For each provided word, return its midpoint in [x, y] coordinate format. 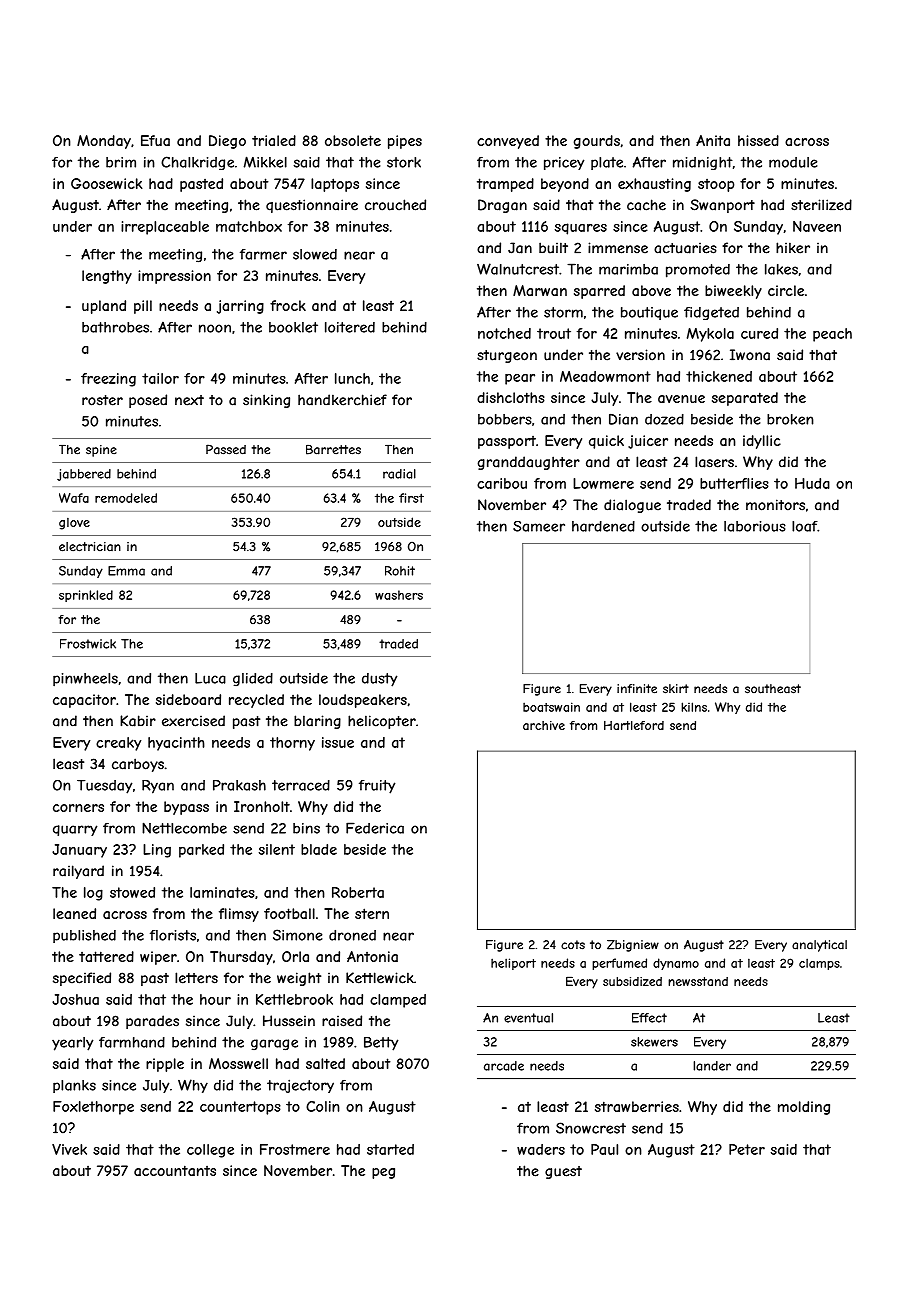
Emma [126, 571]
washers [399, 595]
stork [404, 162]
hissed [758, 140]
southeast [773, 689]
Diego [227, 142]
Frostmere [295, 1149]
